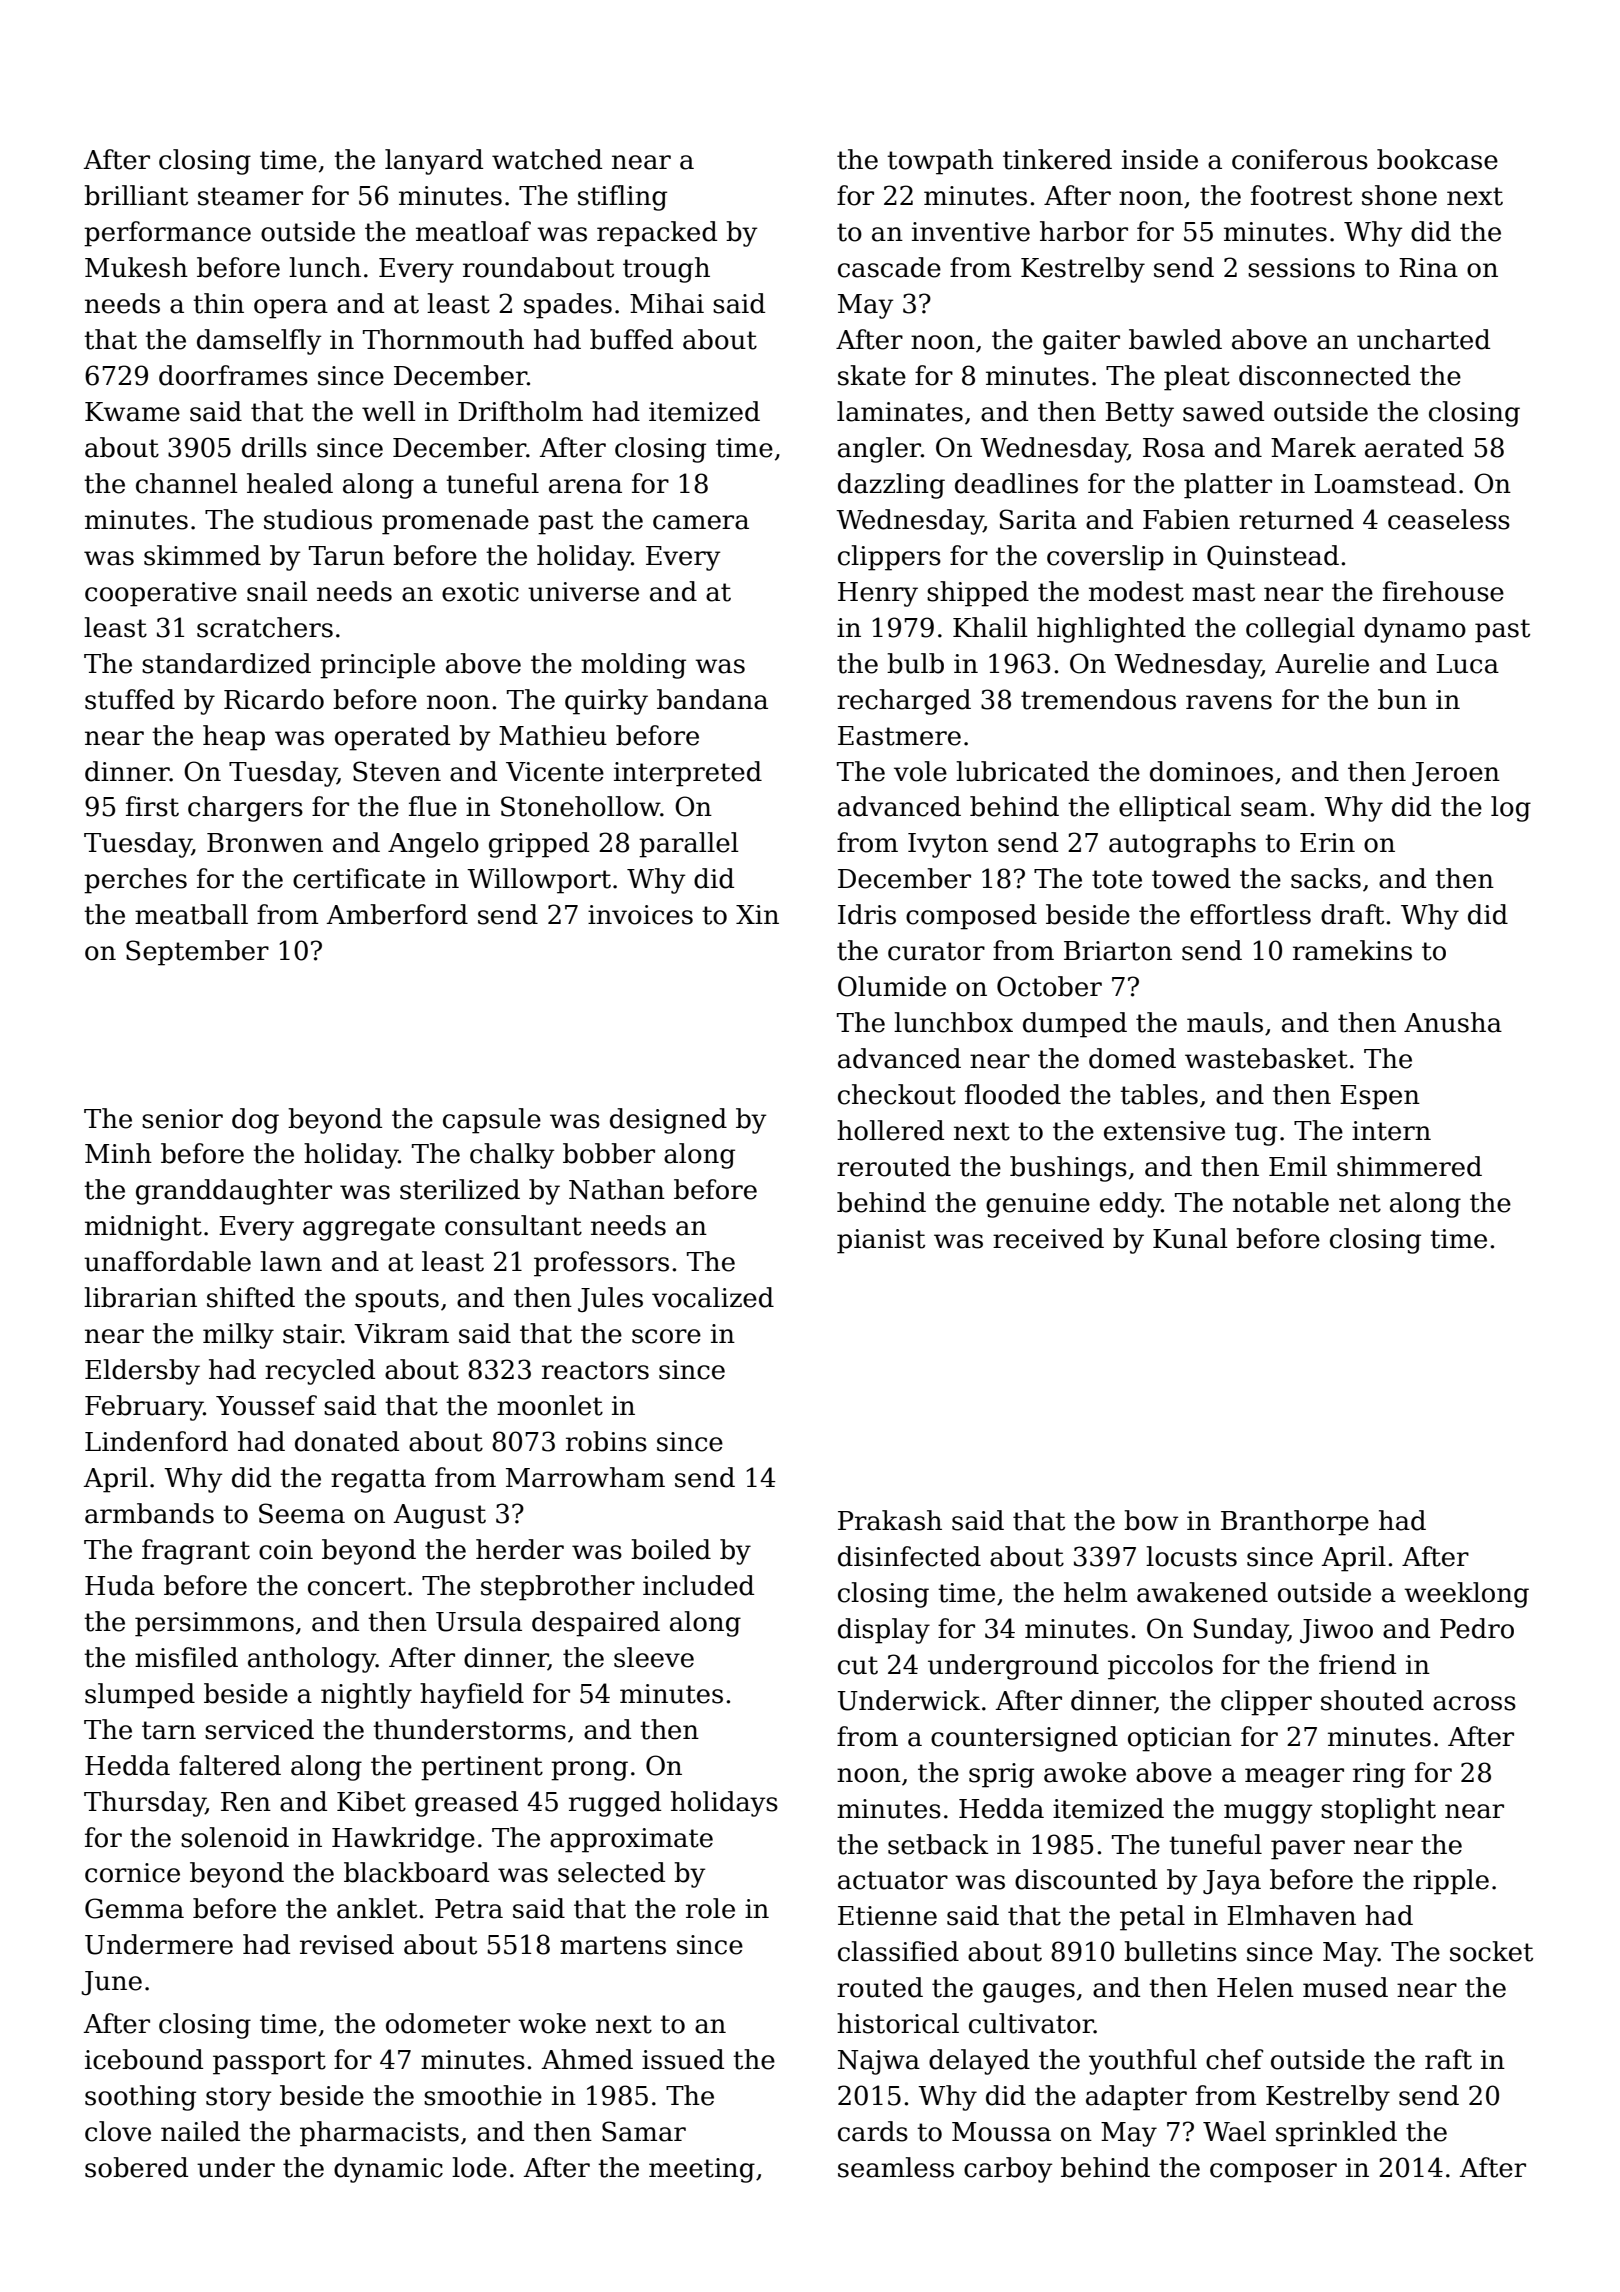  I want to click on Samar, so click(644, 2131).
